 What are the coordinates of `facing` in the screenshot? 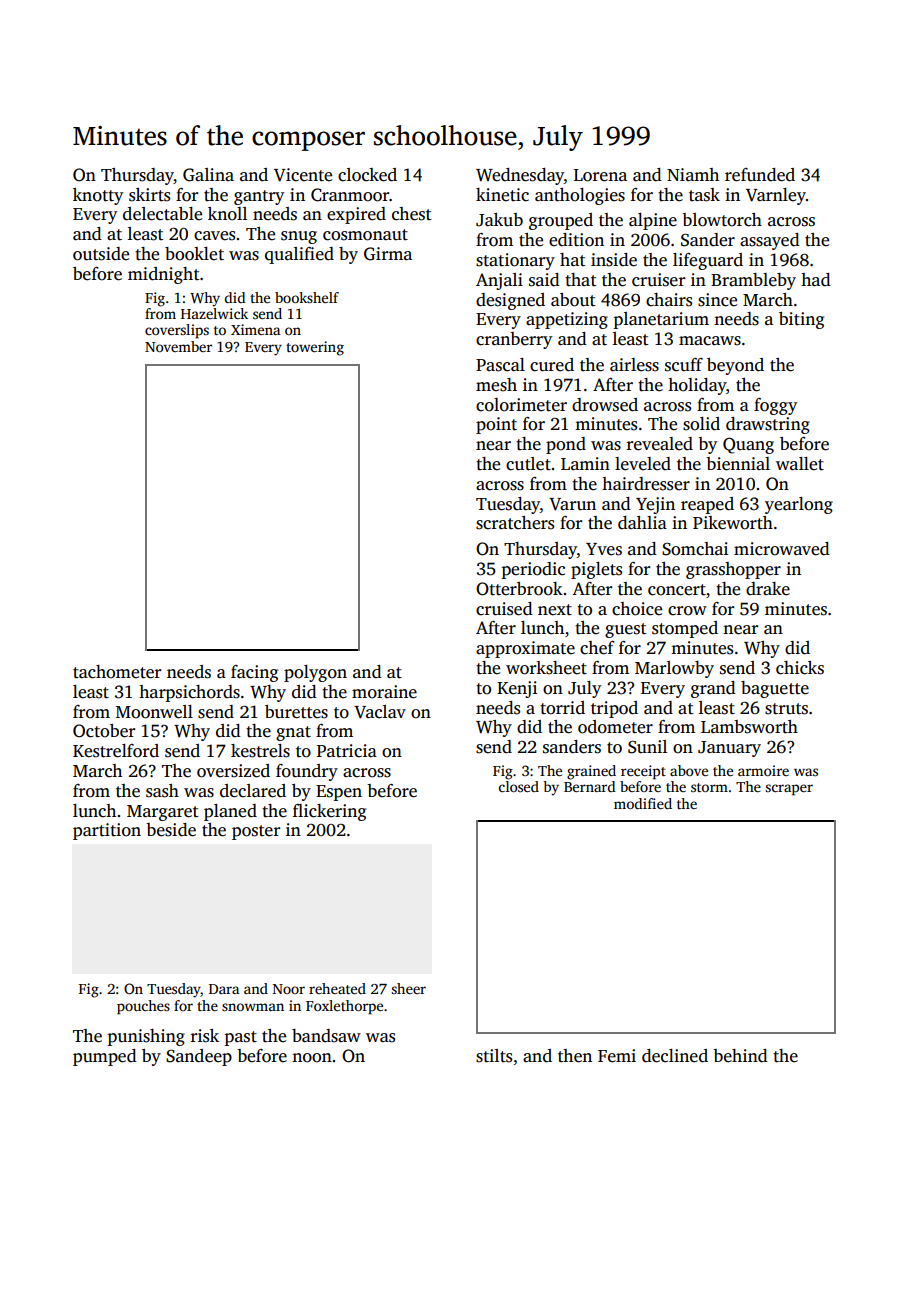 It's located at (254, 673).
